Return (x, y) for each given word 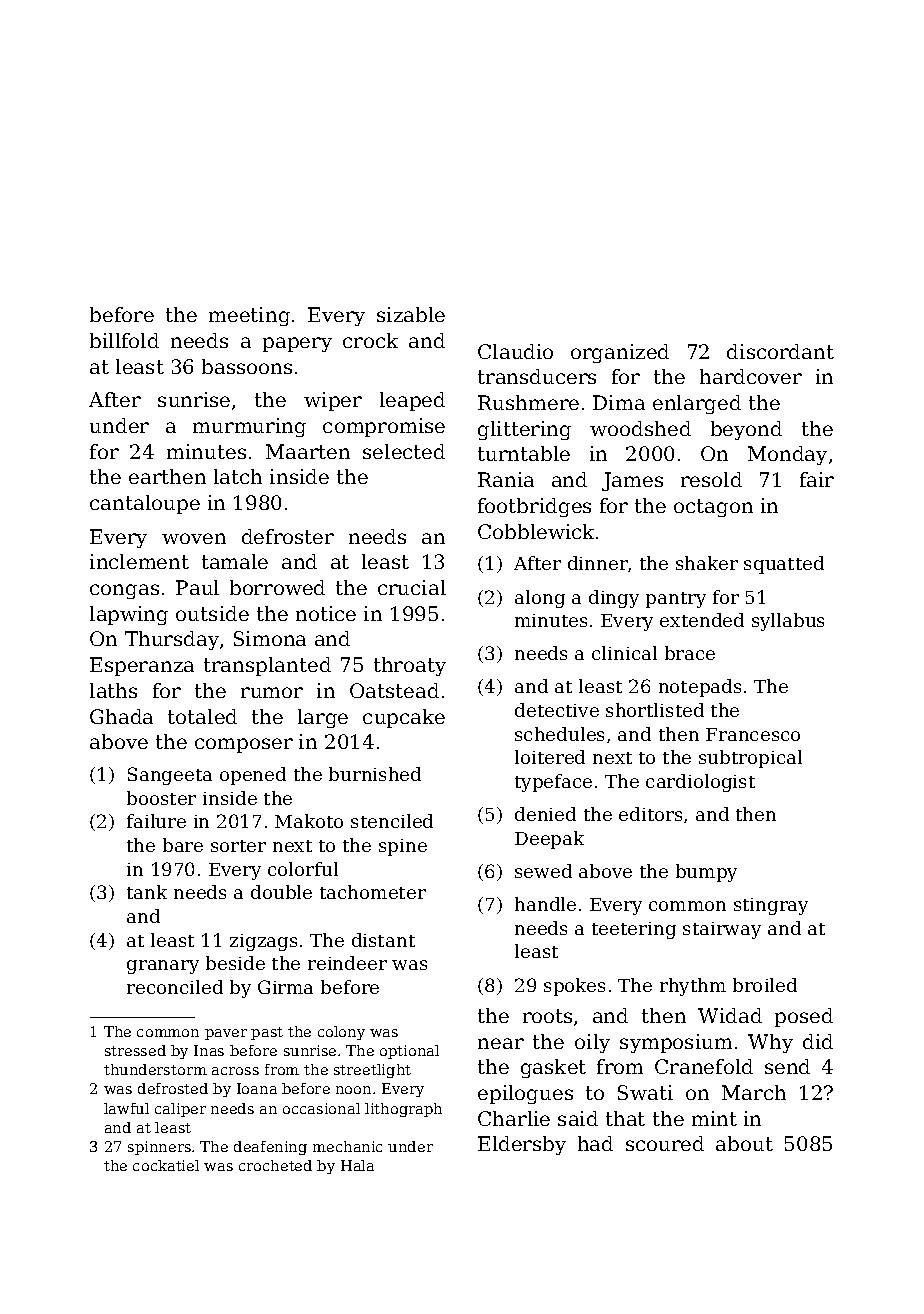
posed (804, 1017)
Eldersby (522, 1145)
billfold (124, 340)
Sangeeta (170, 776)
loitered (550, 757)
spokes (574, 987)
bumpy (706, 873)
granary (163, 967)
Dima (619, 402)
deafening (270, 1148)
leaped (412, 401)
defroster (288, 536)
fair (817, 479)
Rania (506, 479)
